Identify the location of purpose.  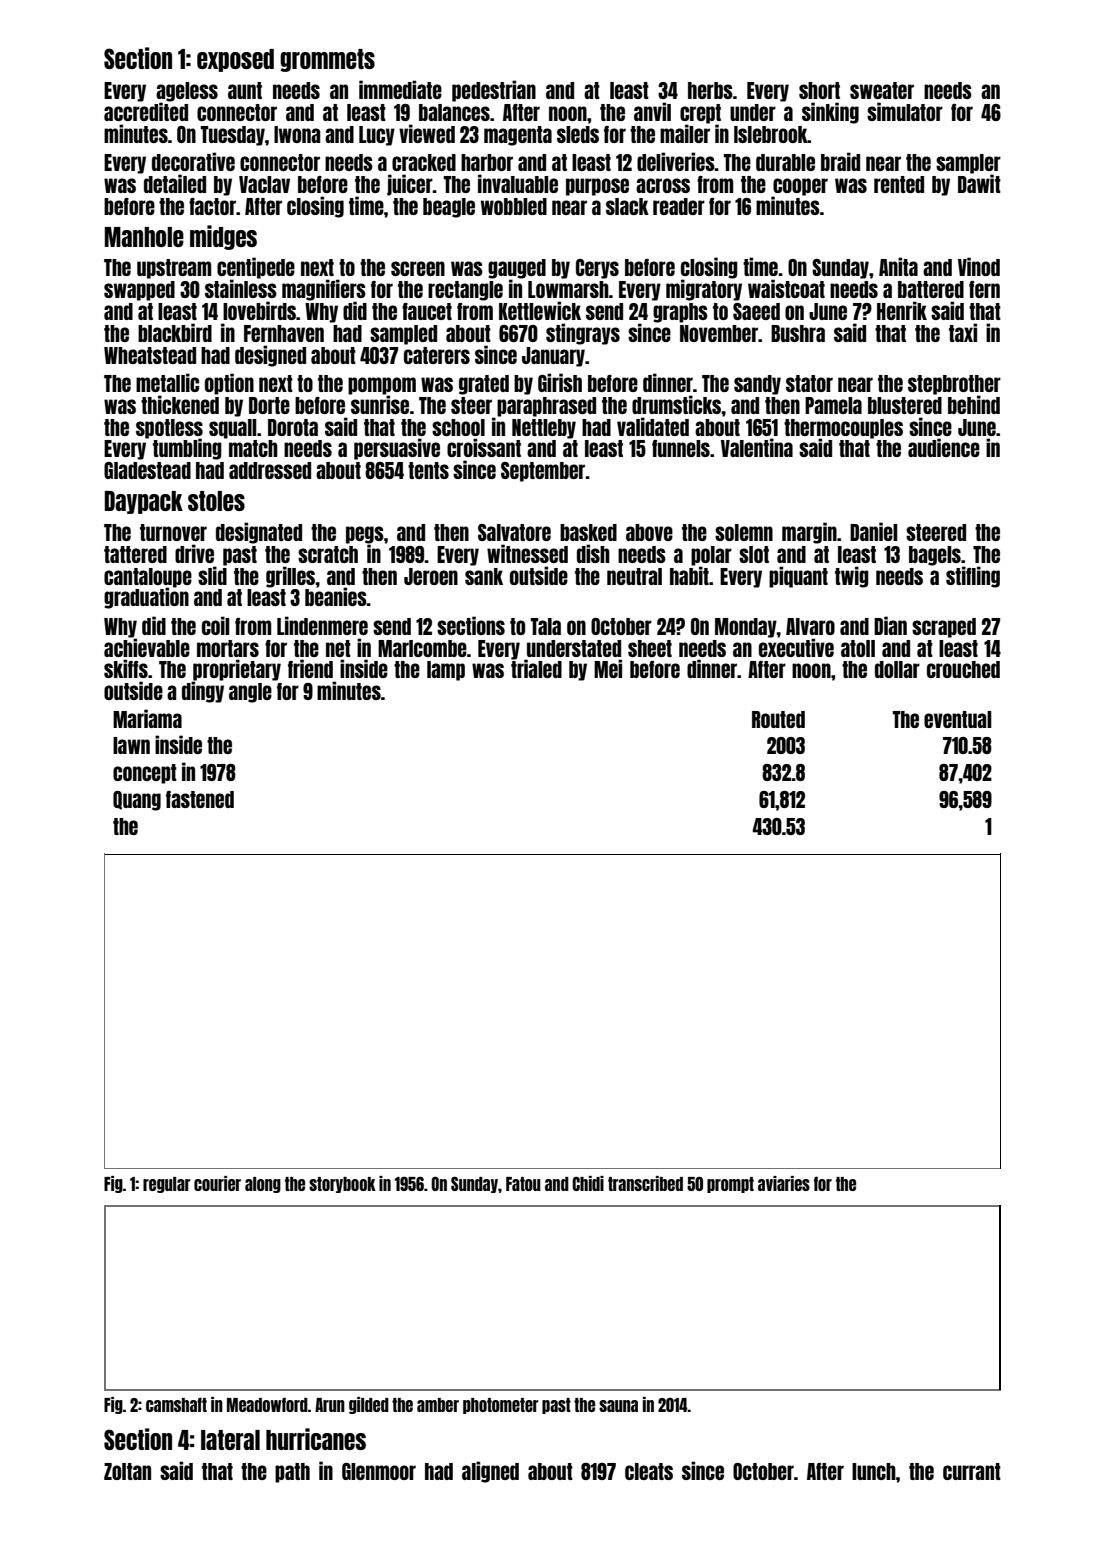
(597, 187).
